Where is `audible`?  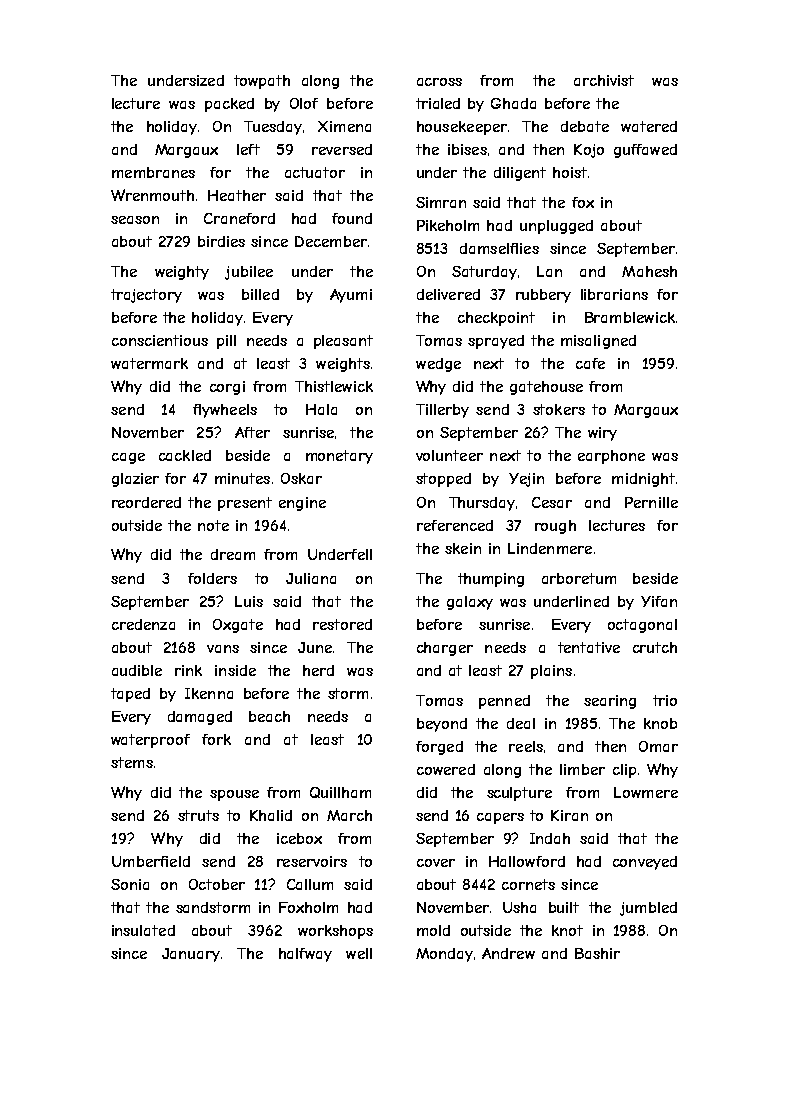
audible is located at coordinates (137, 670).
